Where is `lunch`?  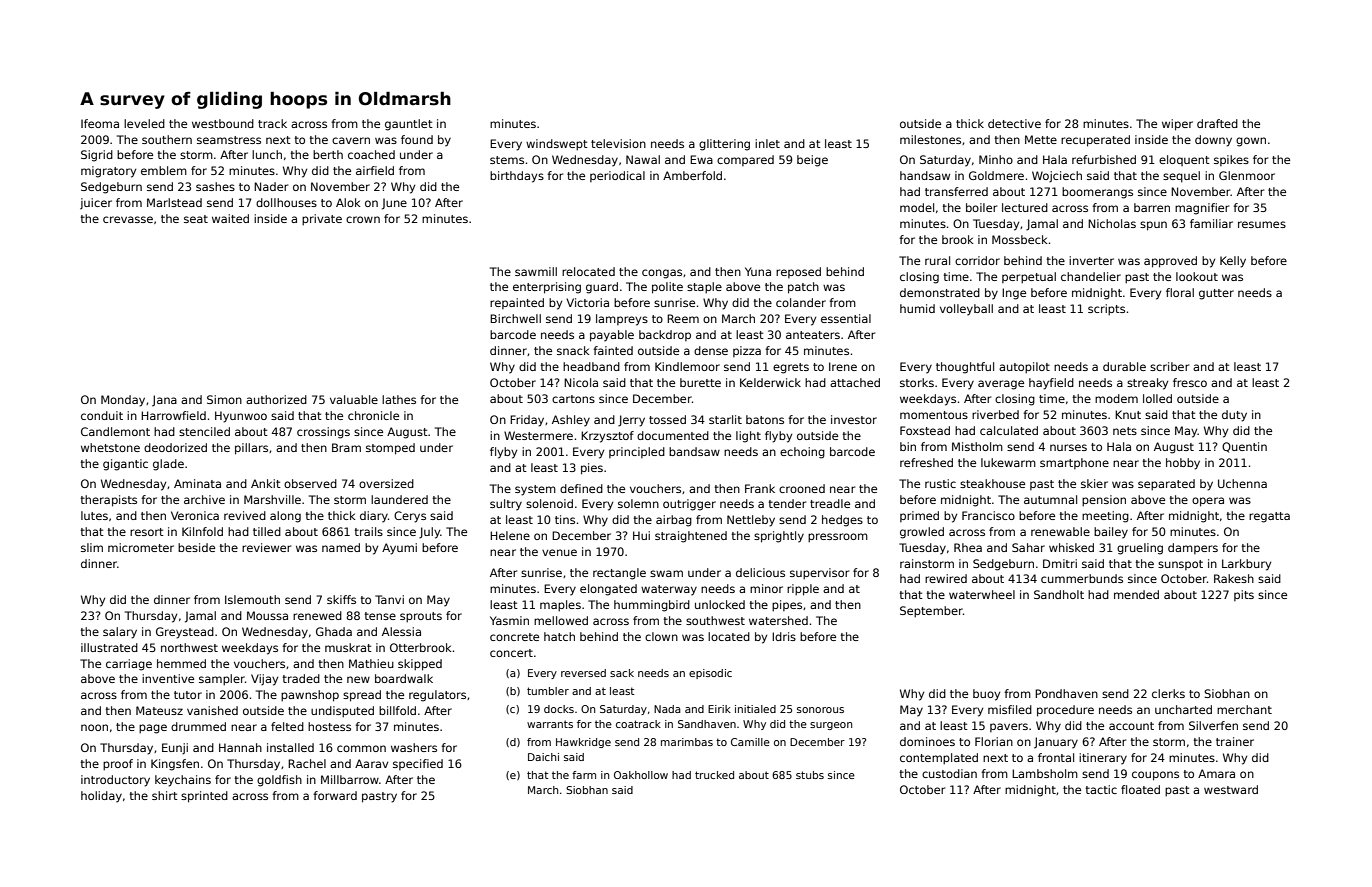
lunch is located at coordinates (267, 154).
